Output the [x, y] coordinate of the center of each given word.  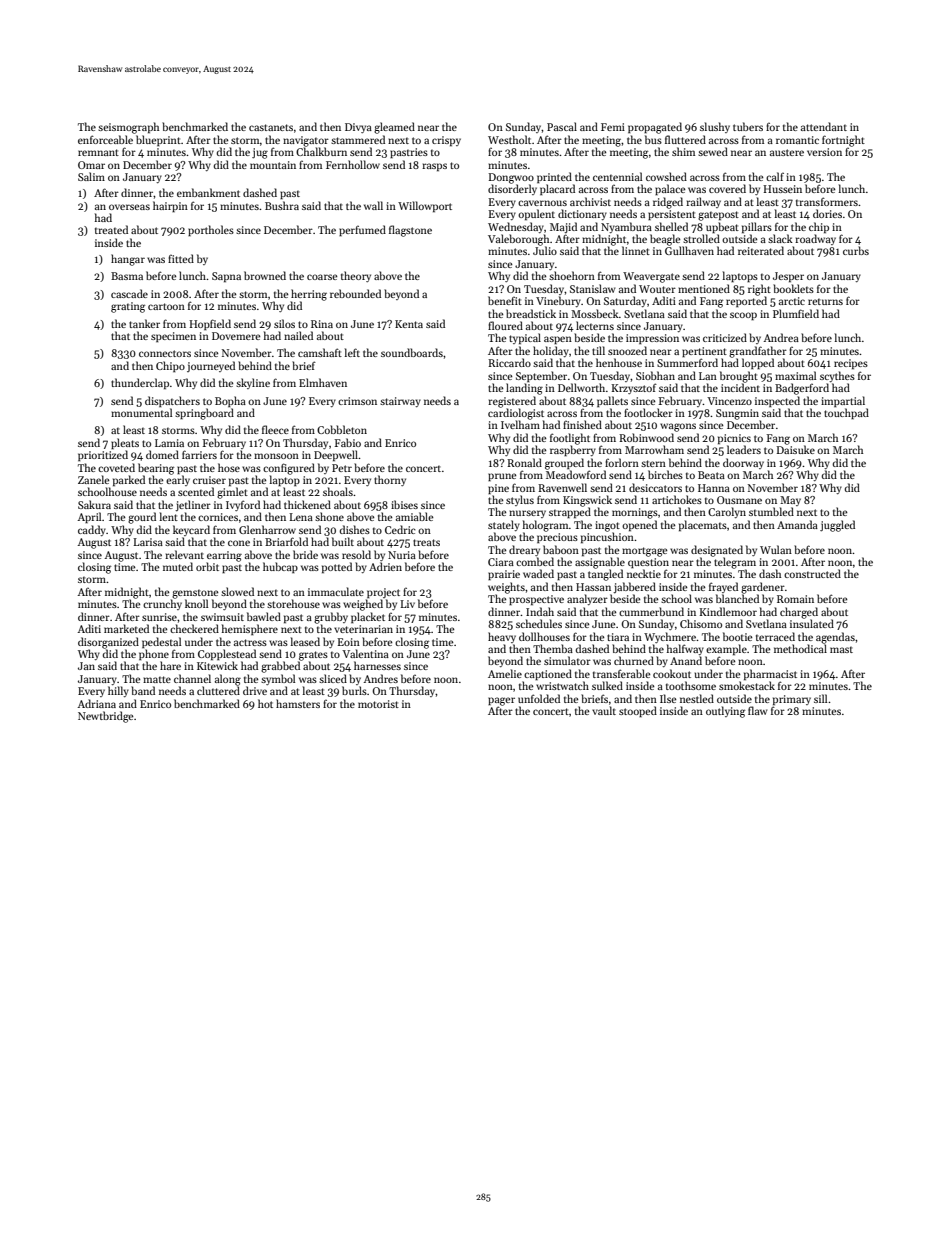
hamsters [298, 703]
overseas [129, 207]
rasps [434, 167]
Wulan [776, 549]
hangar [128, 260]
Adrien [385, 566]
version [824, 152]
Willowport [425, 206]
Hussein [782, 189]
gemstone [195, 594]
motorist [378, 704]
